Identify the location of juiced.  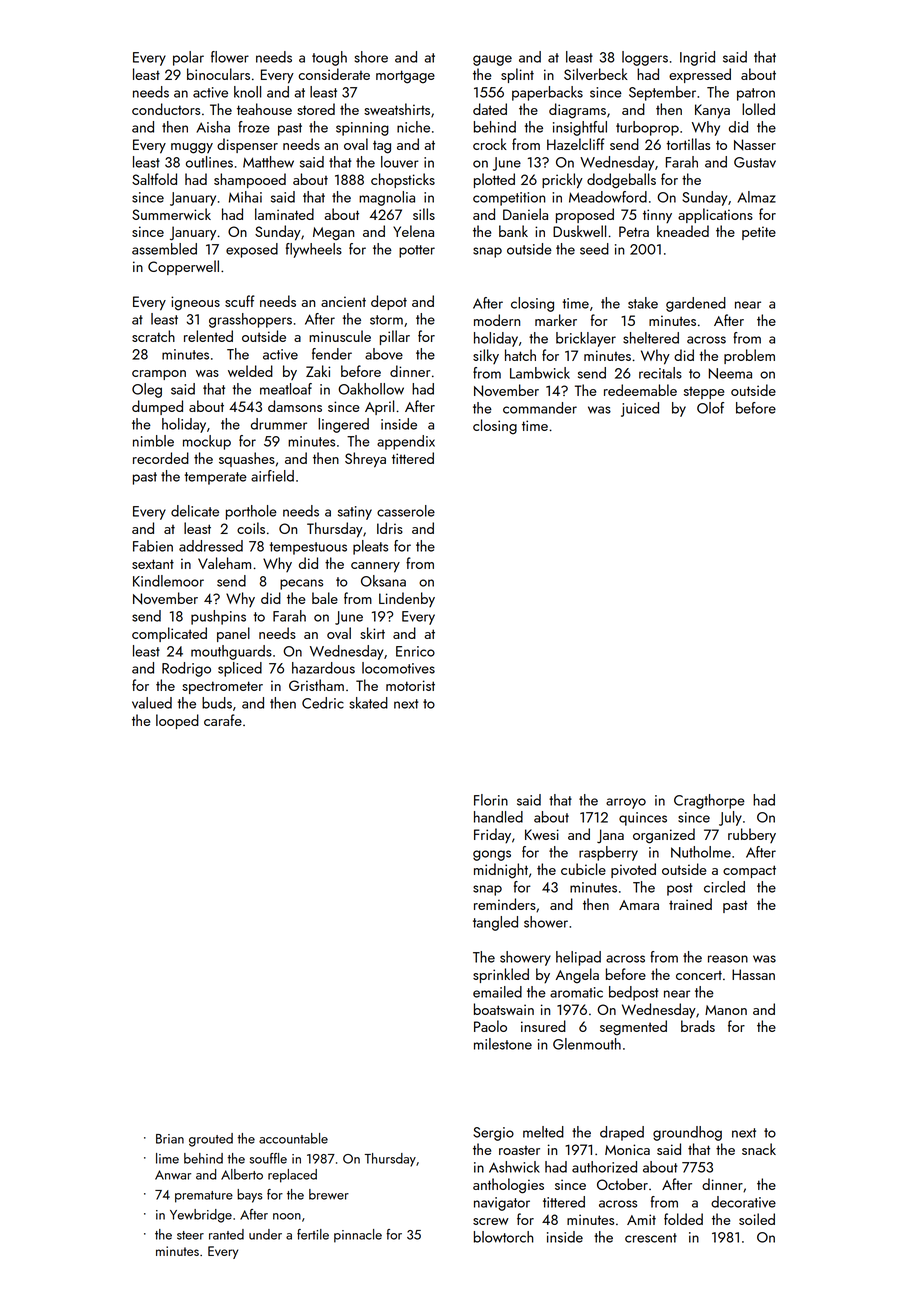
(640, 409).
